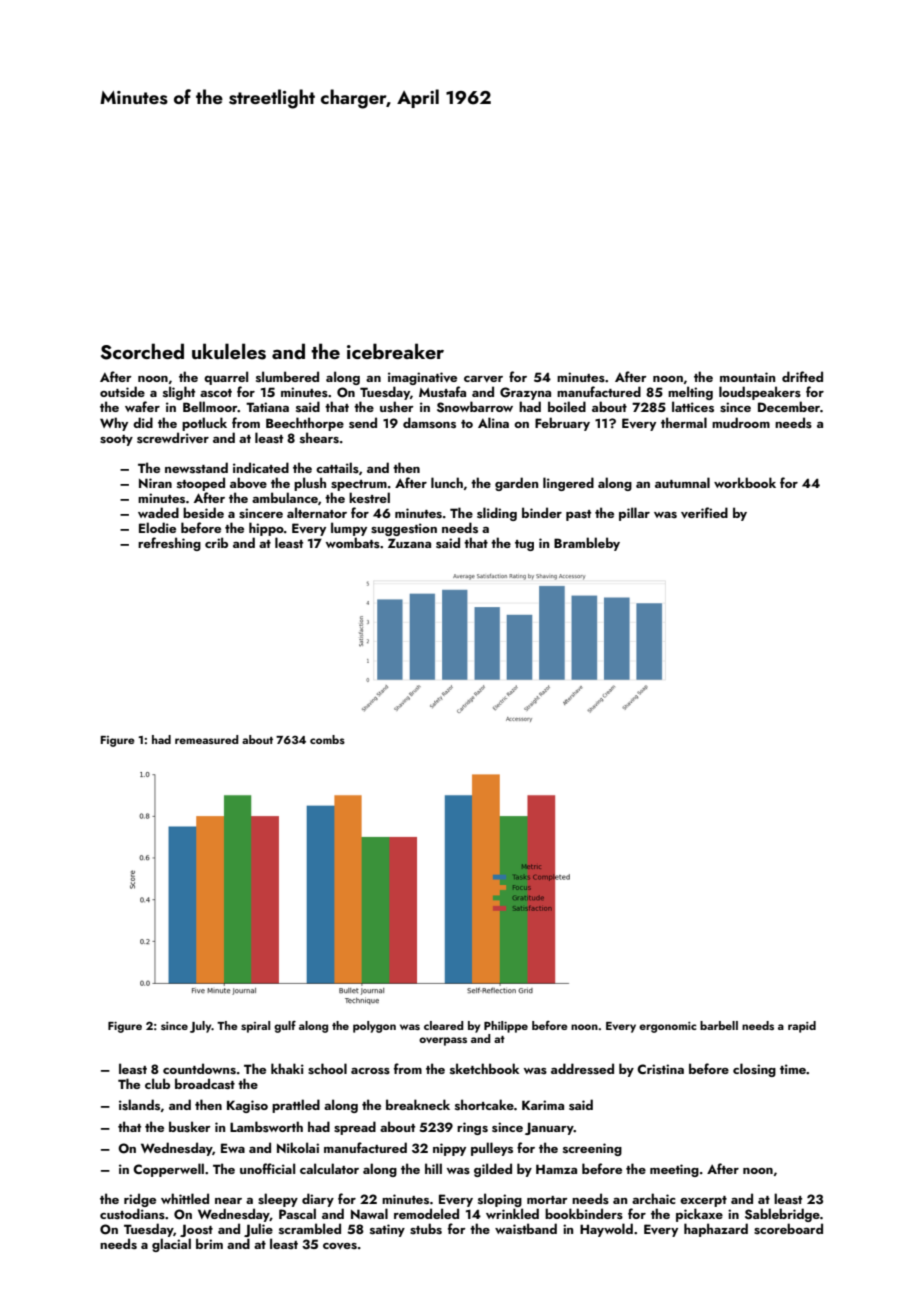 The width and height of the image is (924, 1308). I want to click on carver, so click(483, 379).
